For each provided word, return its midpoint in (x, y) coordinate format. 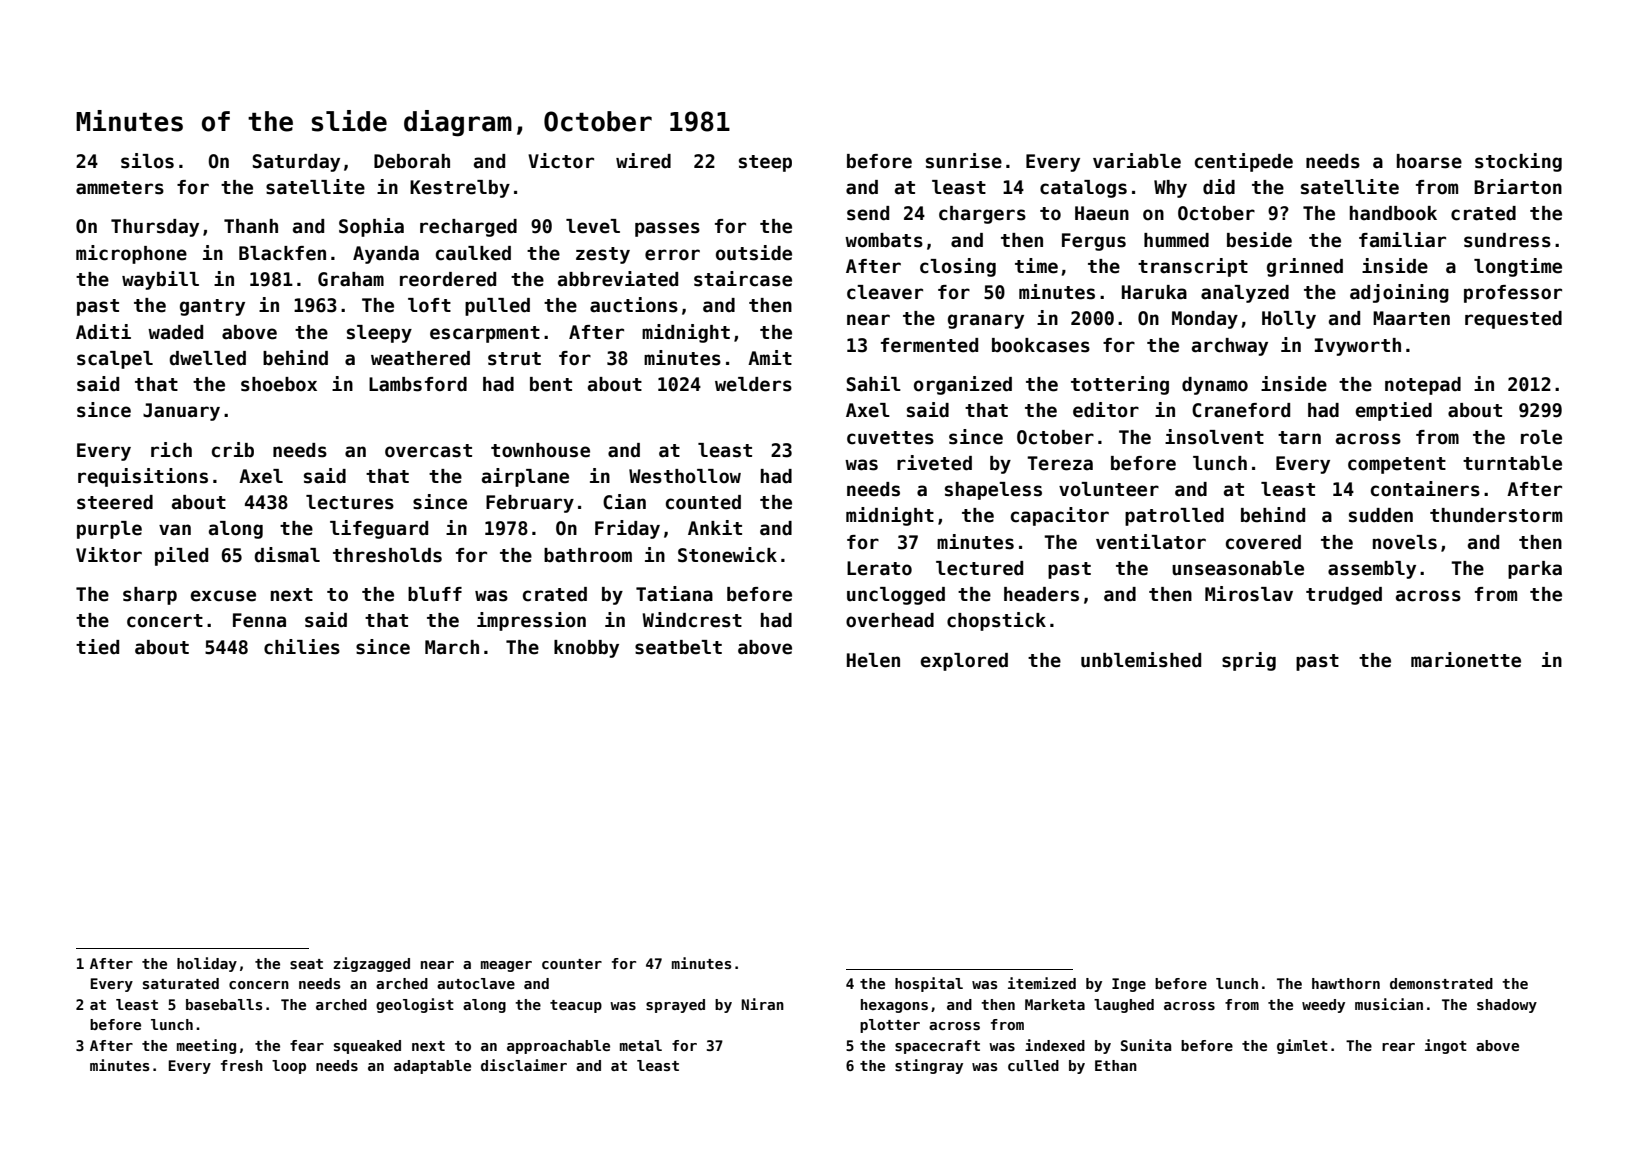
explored (964, 662)
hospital (929, 984)
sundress (1507, 240)
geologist (415, 1005)
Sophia (371, 227)
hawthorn (1346, 983)
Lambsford (418, 384)
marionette (1466, 660)
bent (551, 384)
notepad (1423, 386)
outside (754, 253)
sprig (1249, 661)
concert (165, 621)
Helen (873, 660)
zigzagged (371, 964)
